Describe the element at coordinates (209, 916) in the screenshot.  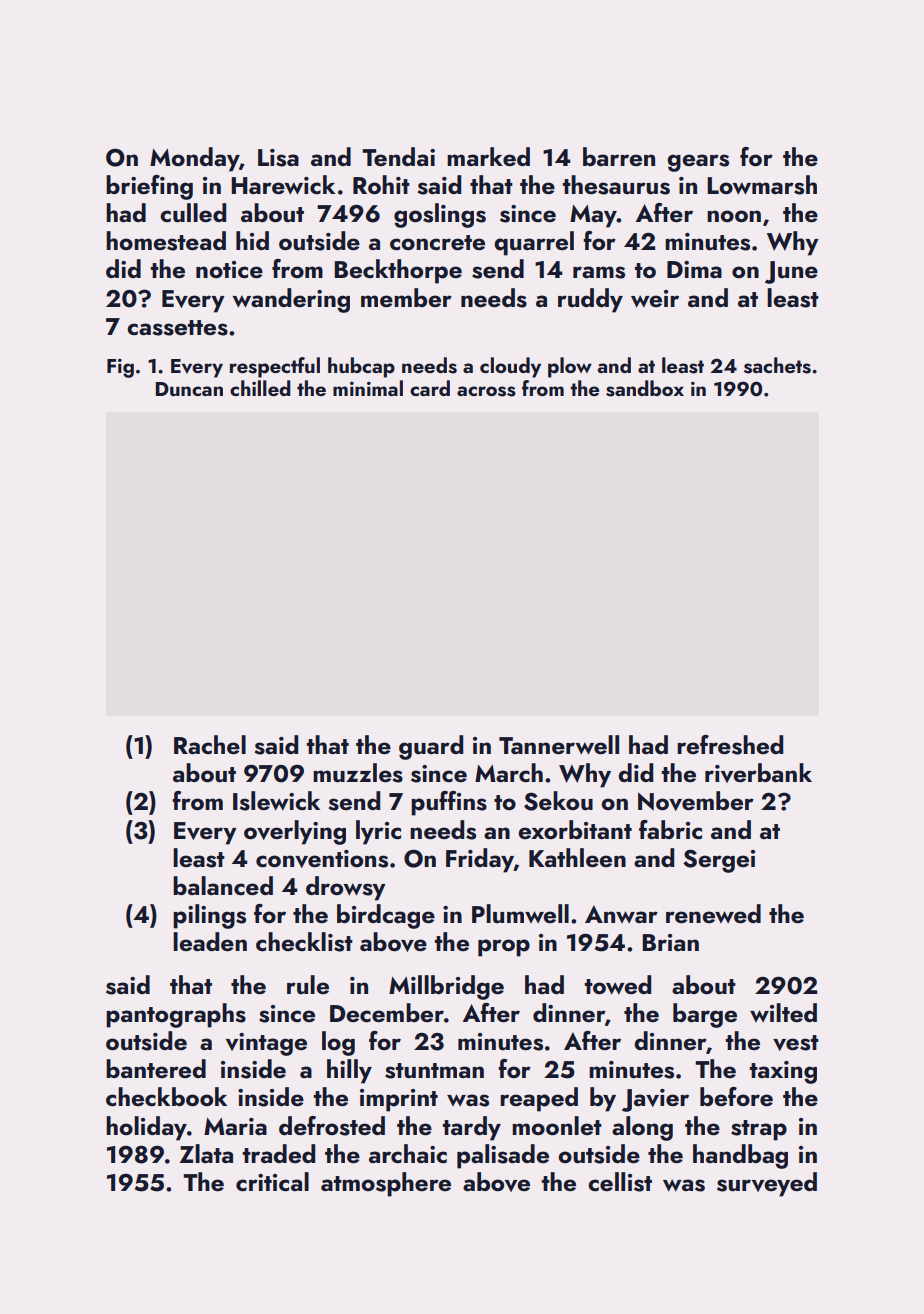
I see `pilings` at that location.
